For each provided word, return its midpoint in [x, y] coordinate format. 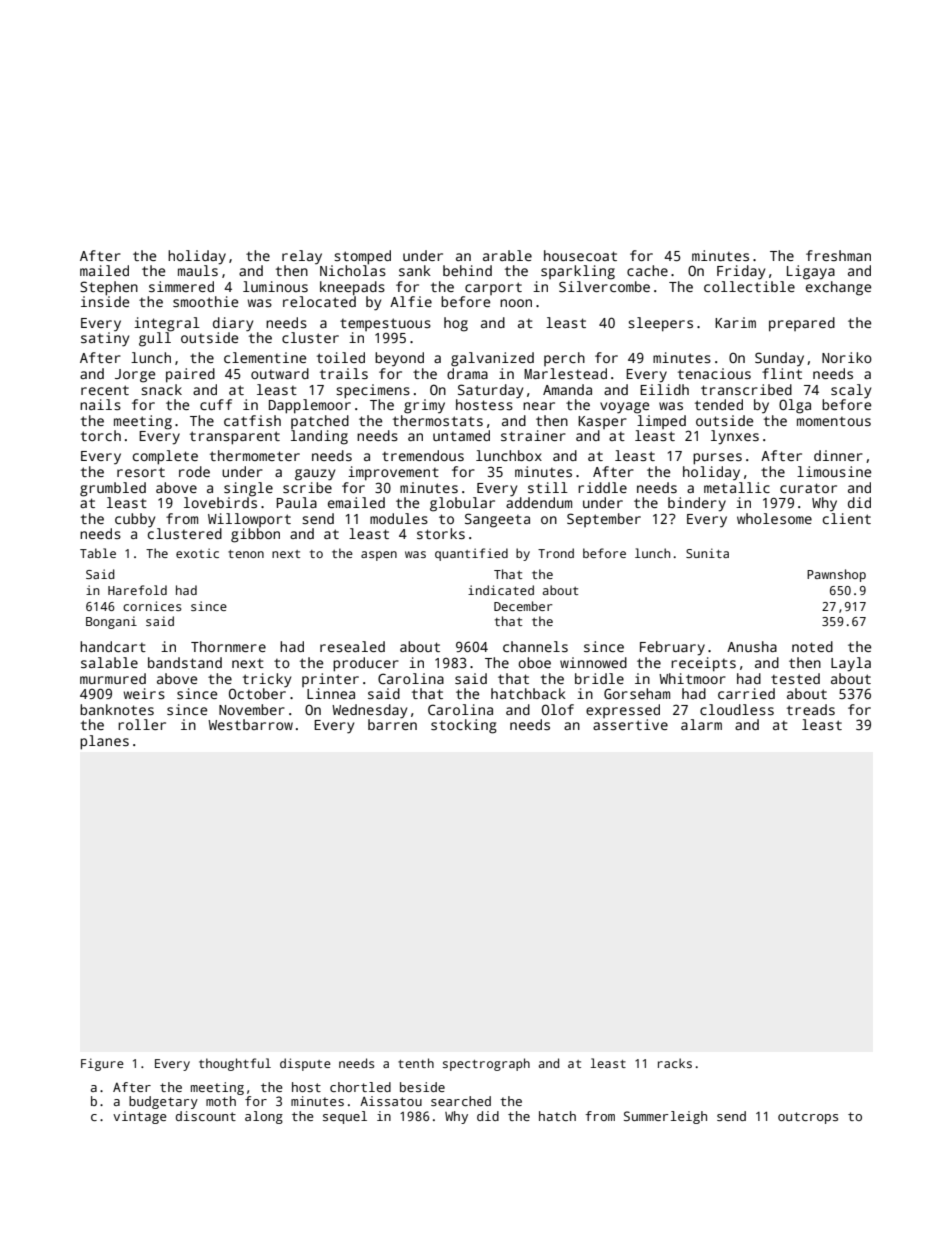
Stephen [109, 288]
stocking [464, 726]
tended [719, 404]
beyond [399, 359]
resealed [352, 646]
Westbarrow [250, 724]
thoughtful [235, 1064]
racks [675, 1063]
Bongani [111, 622]
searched [461, 1101]
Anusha [752, 646]
